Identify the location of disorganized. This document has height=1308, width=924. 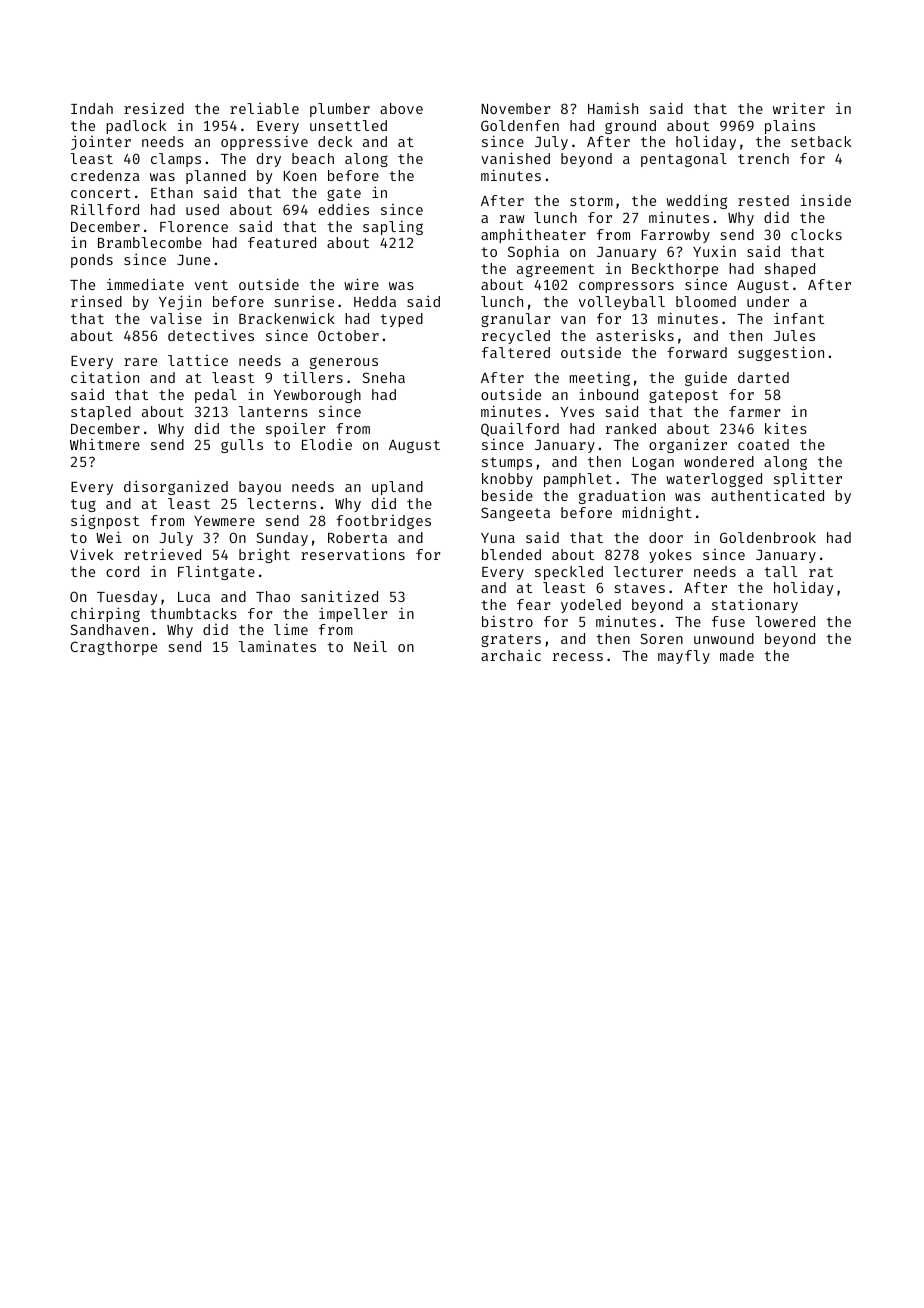
(176, 487).
